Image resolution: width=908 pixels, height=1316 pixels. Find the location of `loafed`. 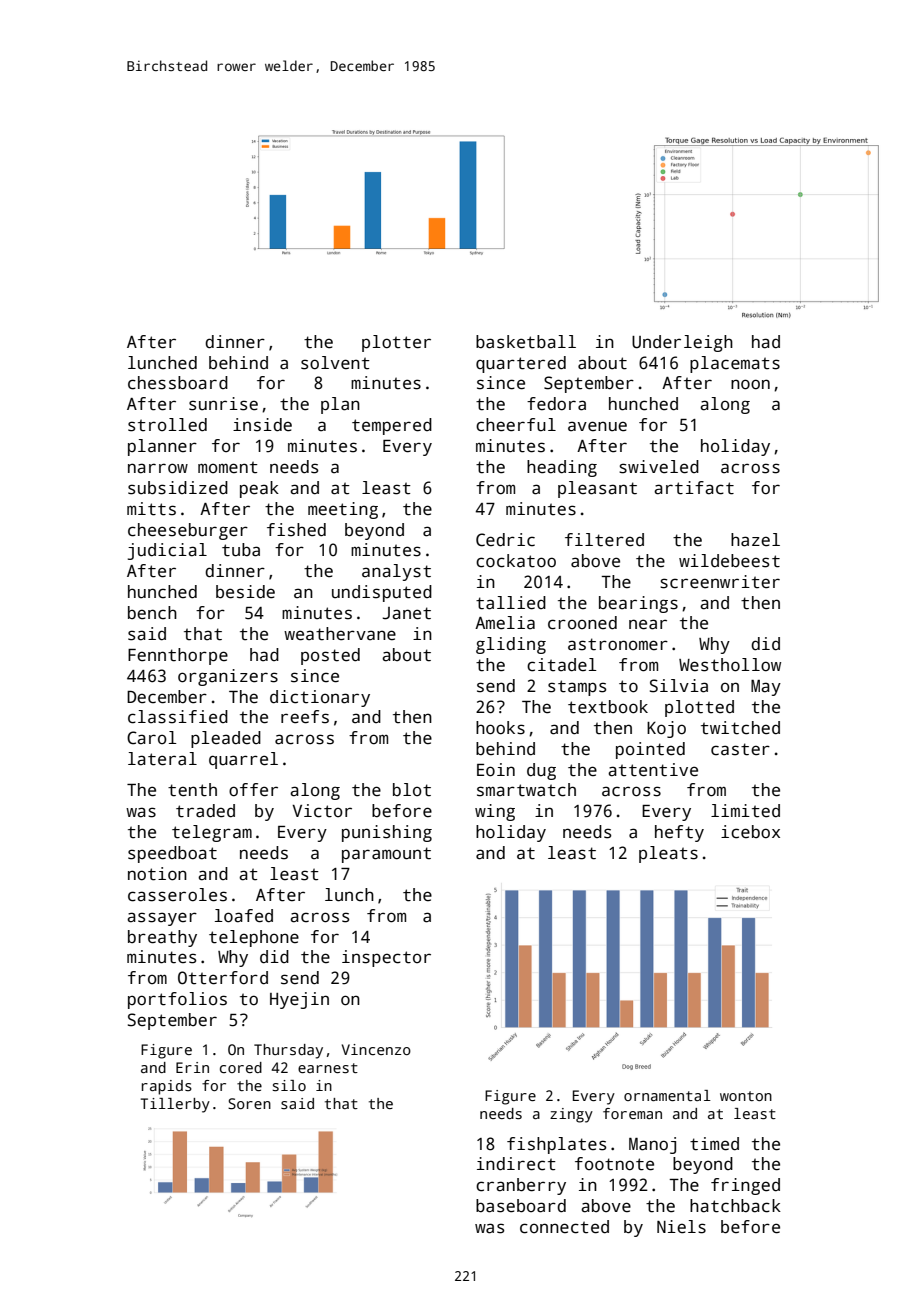

loafed is located at coordinates (244, 916).
